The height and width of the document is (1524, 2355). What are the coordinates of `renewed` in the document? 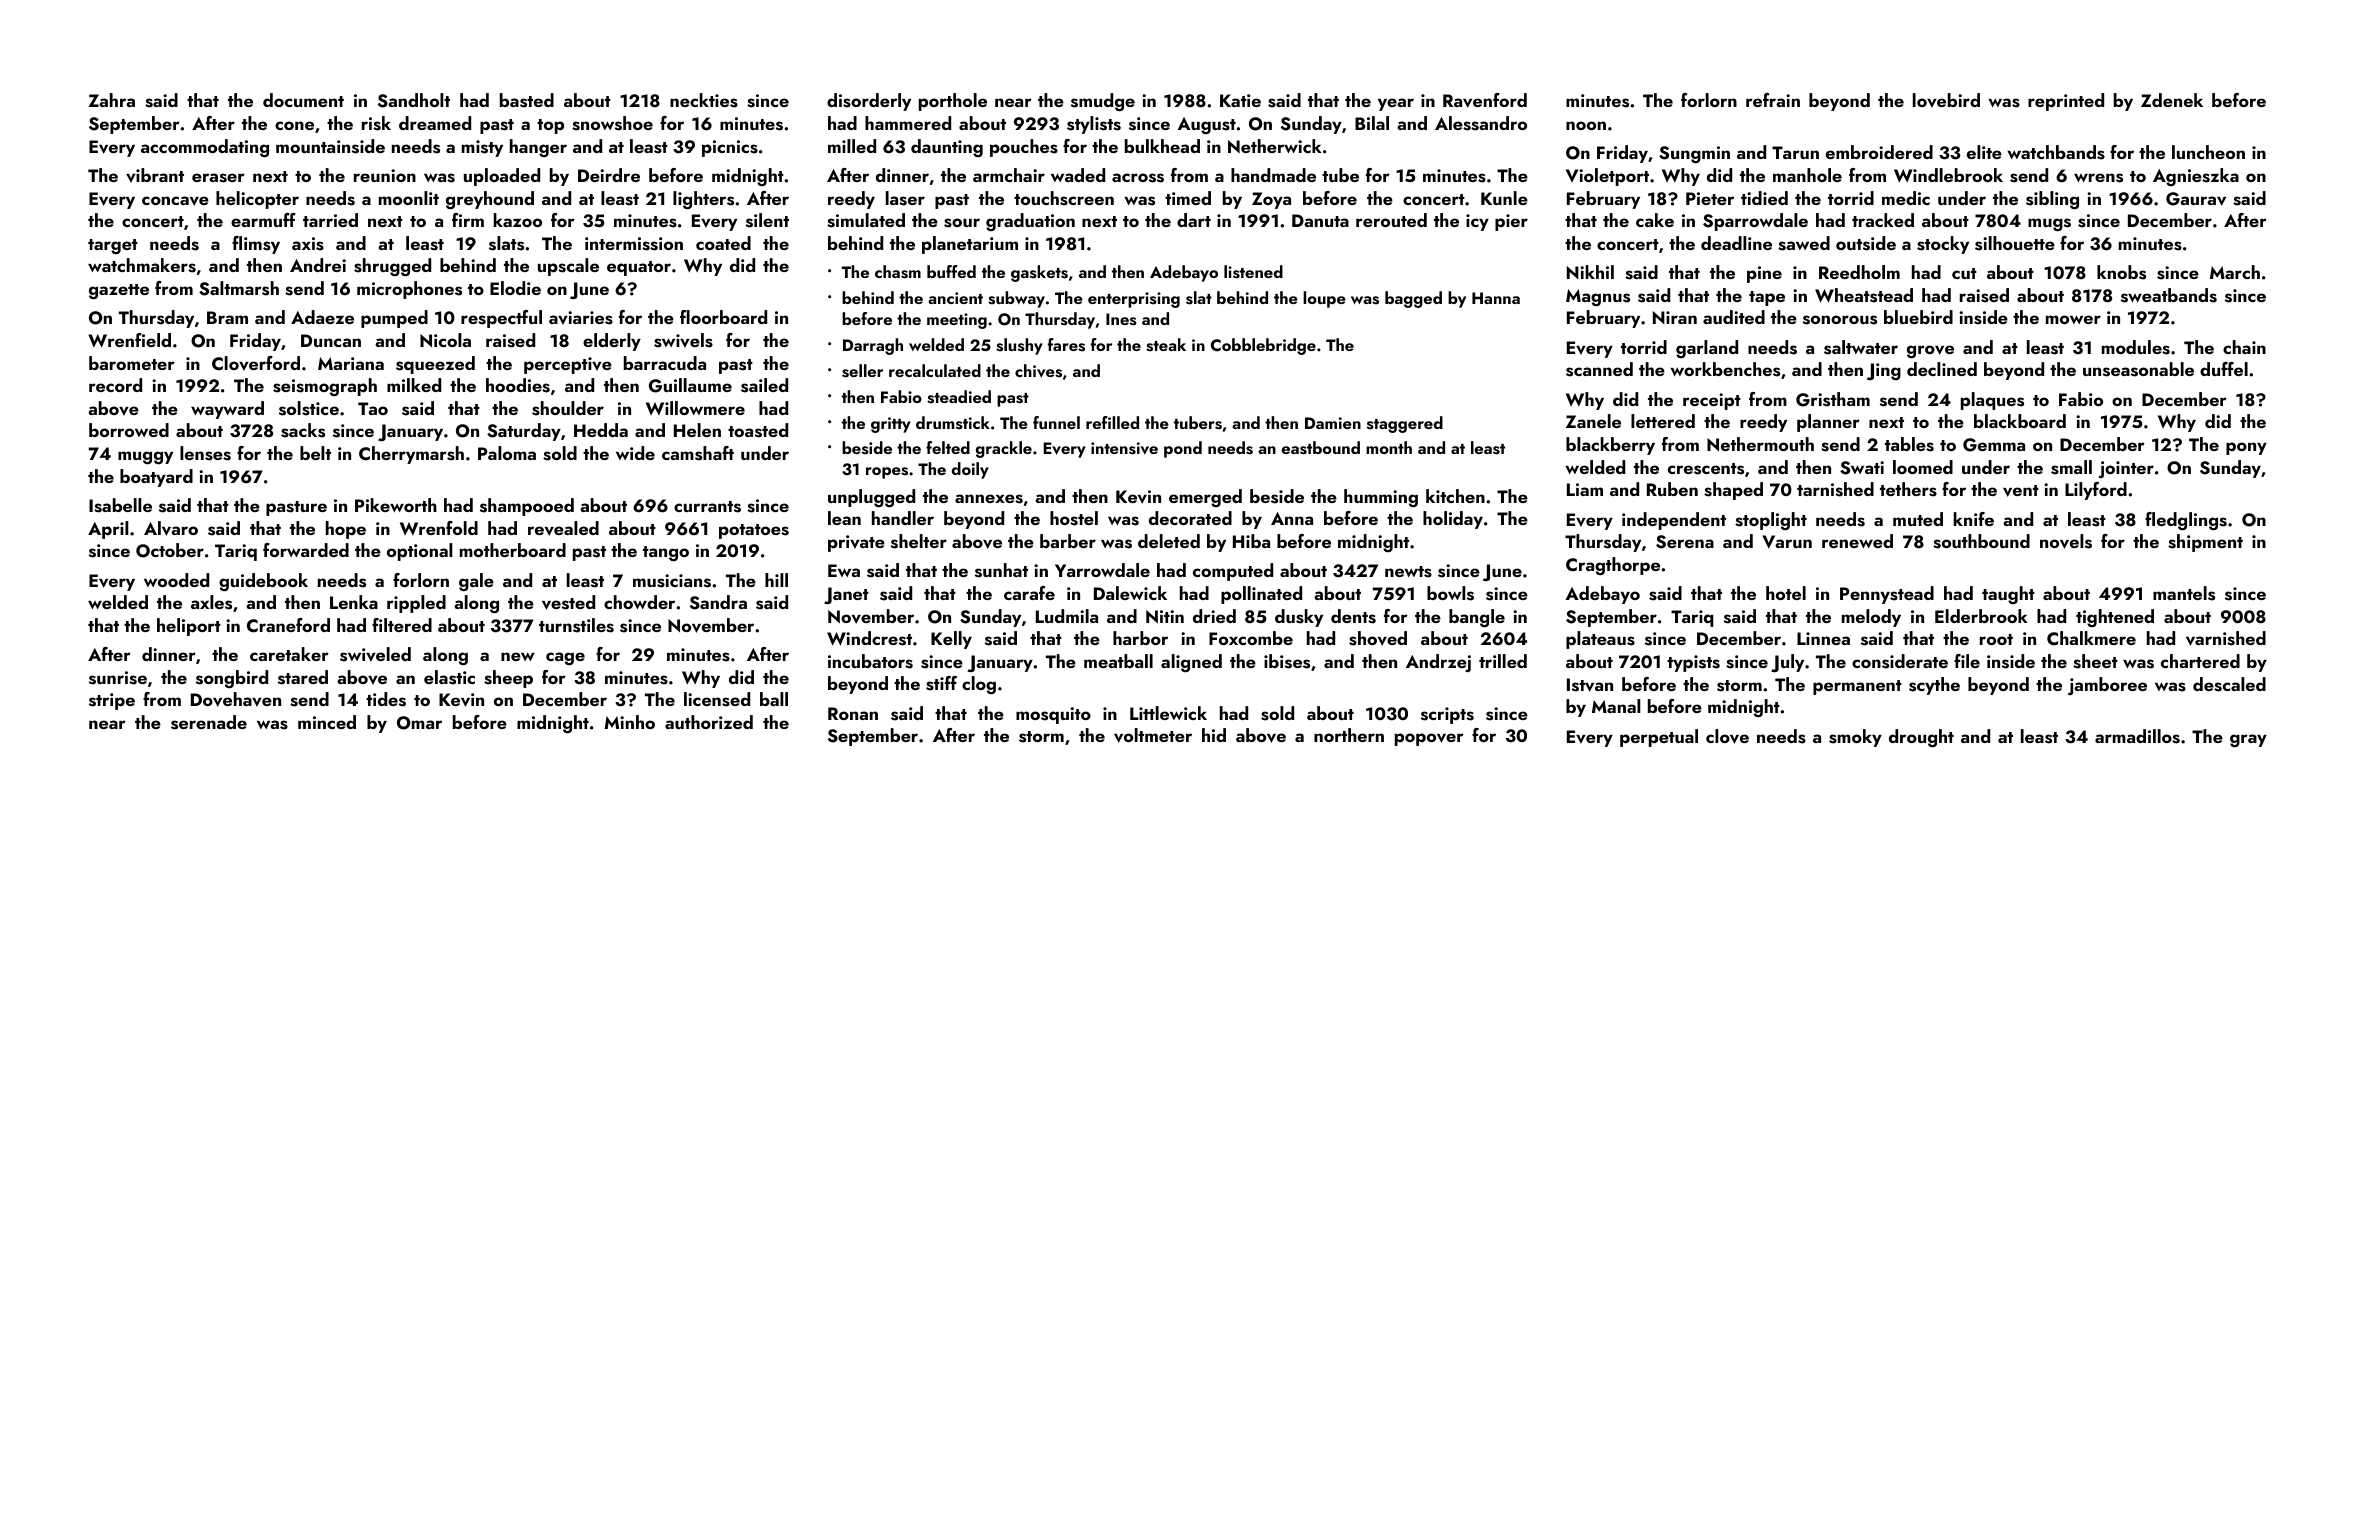 It's located at (1857, 541).
